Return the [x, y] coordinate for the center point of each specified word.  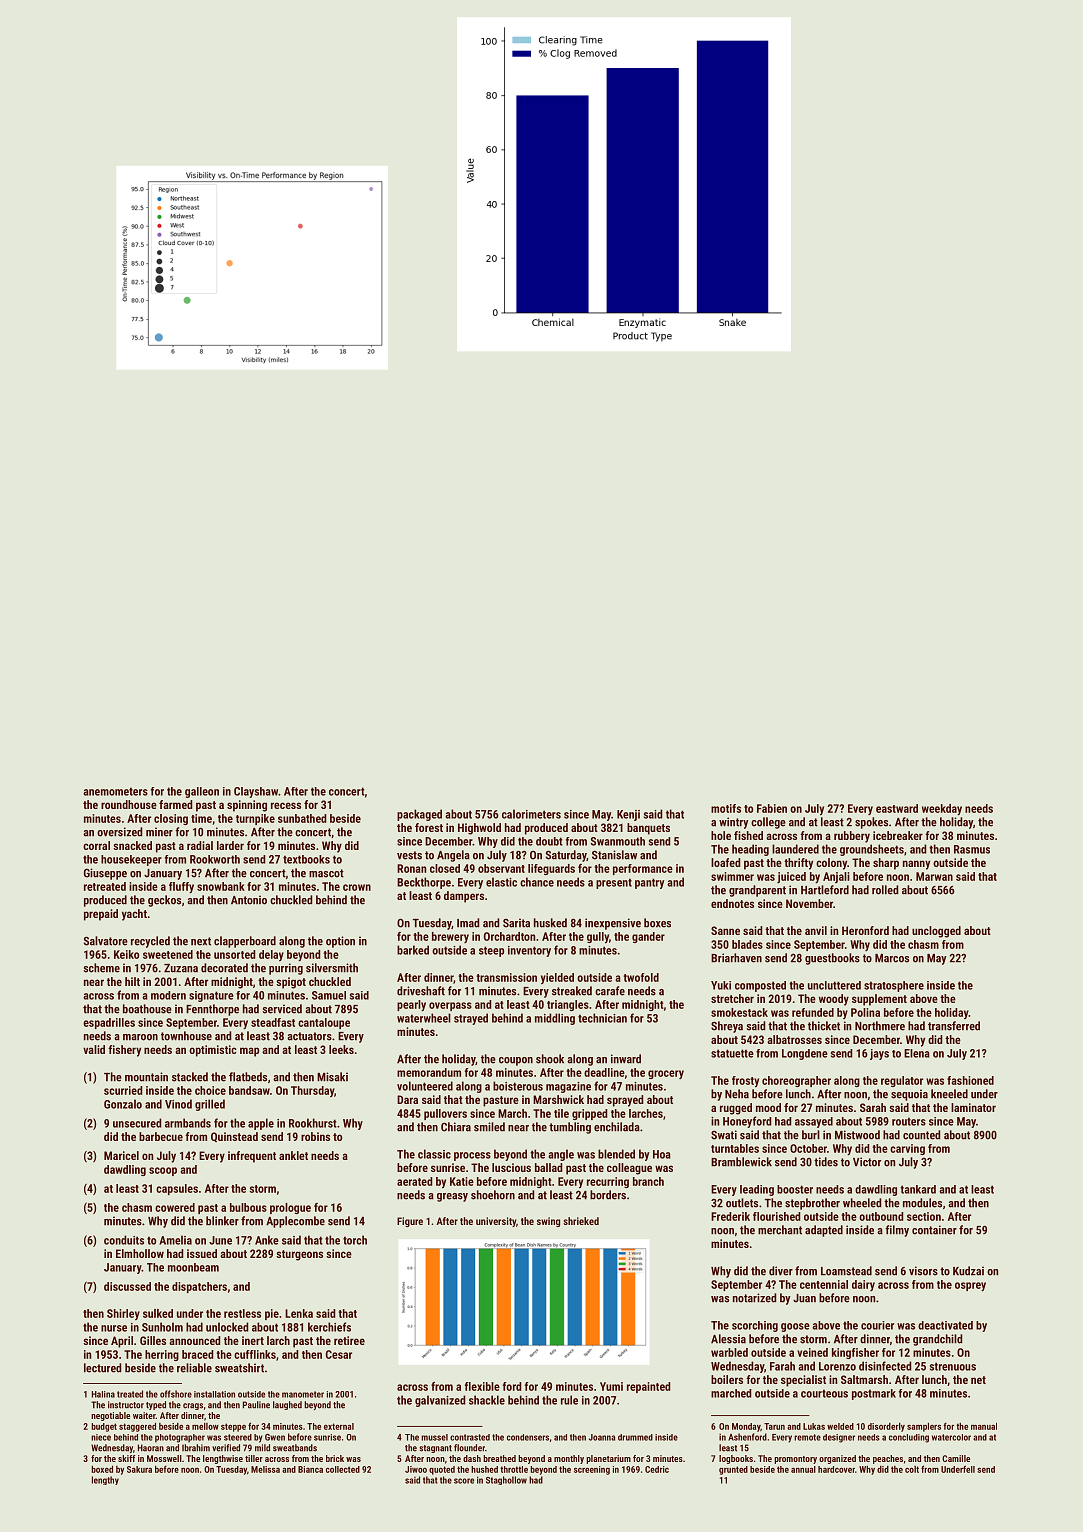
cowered [175, 1207]
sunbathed [302, 818]
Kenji [628, 815]
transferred [954, 1026]
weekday [942, 809]
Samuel [329, 995]
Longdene [805, 1054]
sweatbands [295, 1448]
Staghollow [506, 1480]
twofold [641, 977]
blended [616, 1154]
